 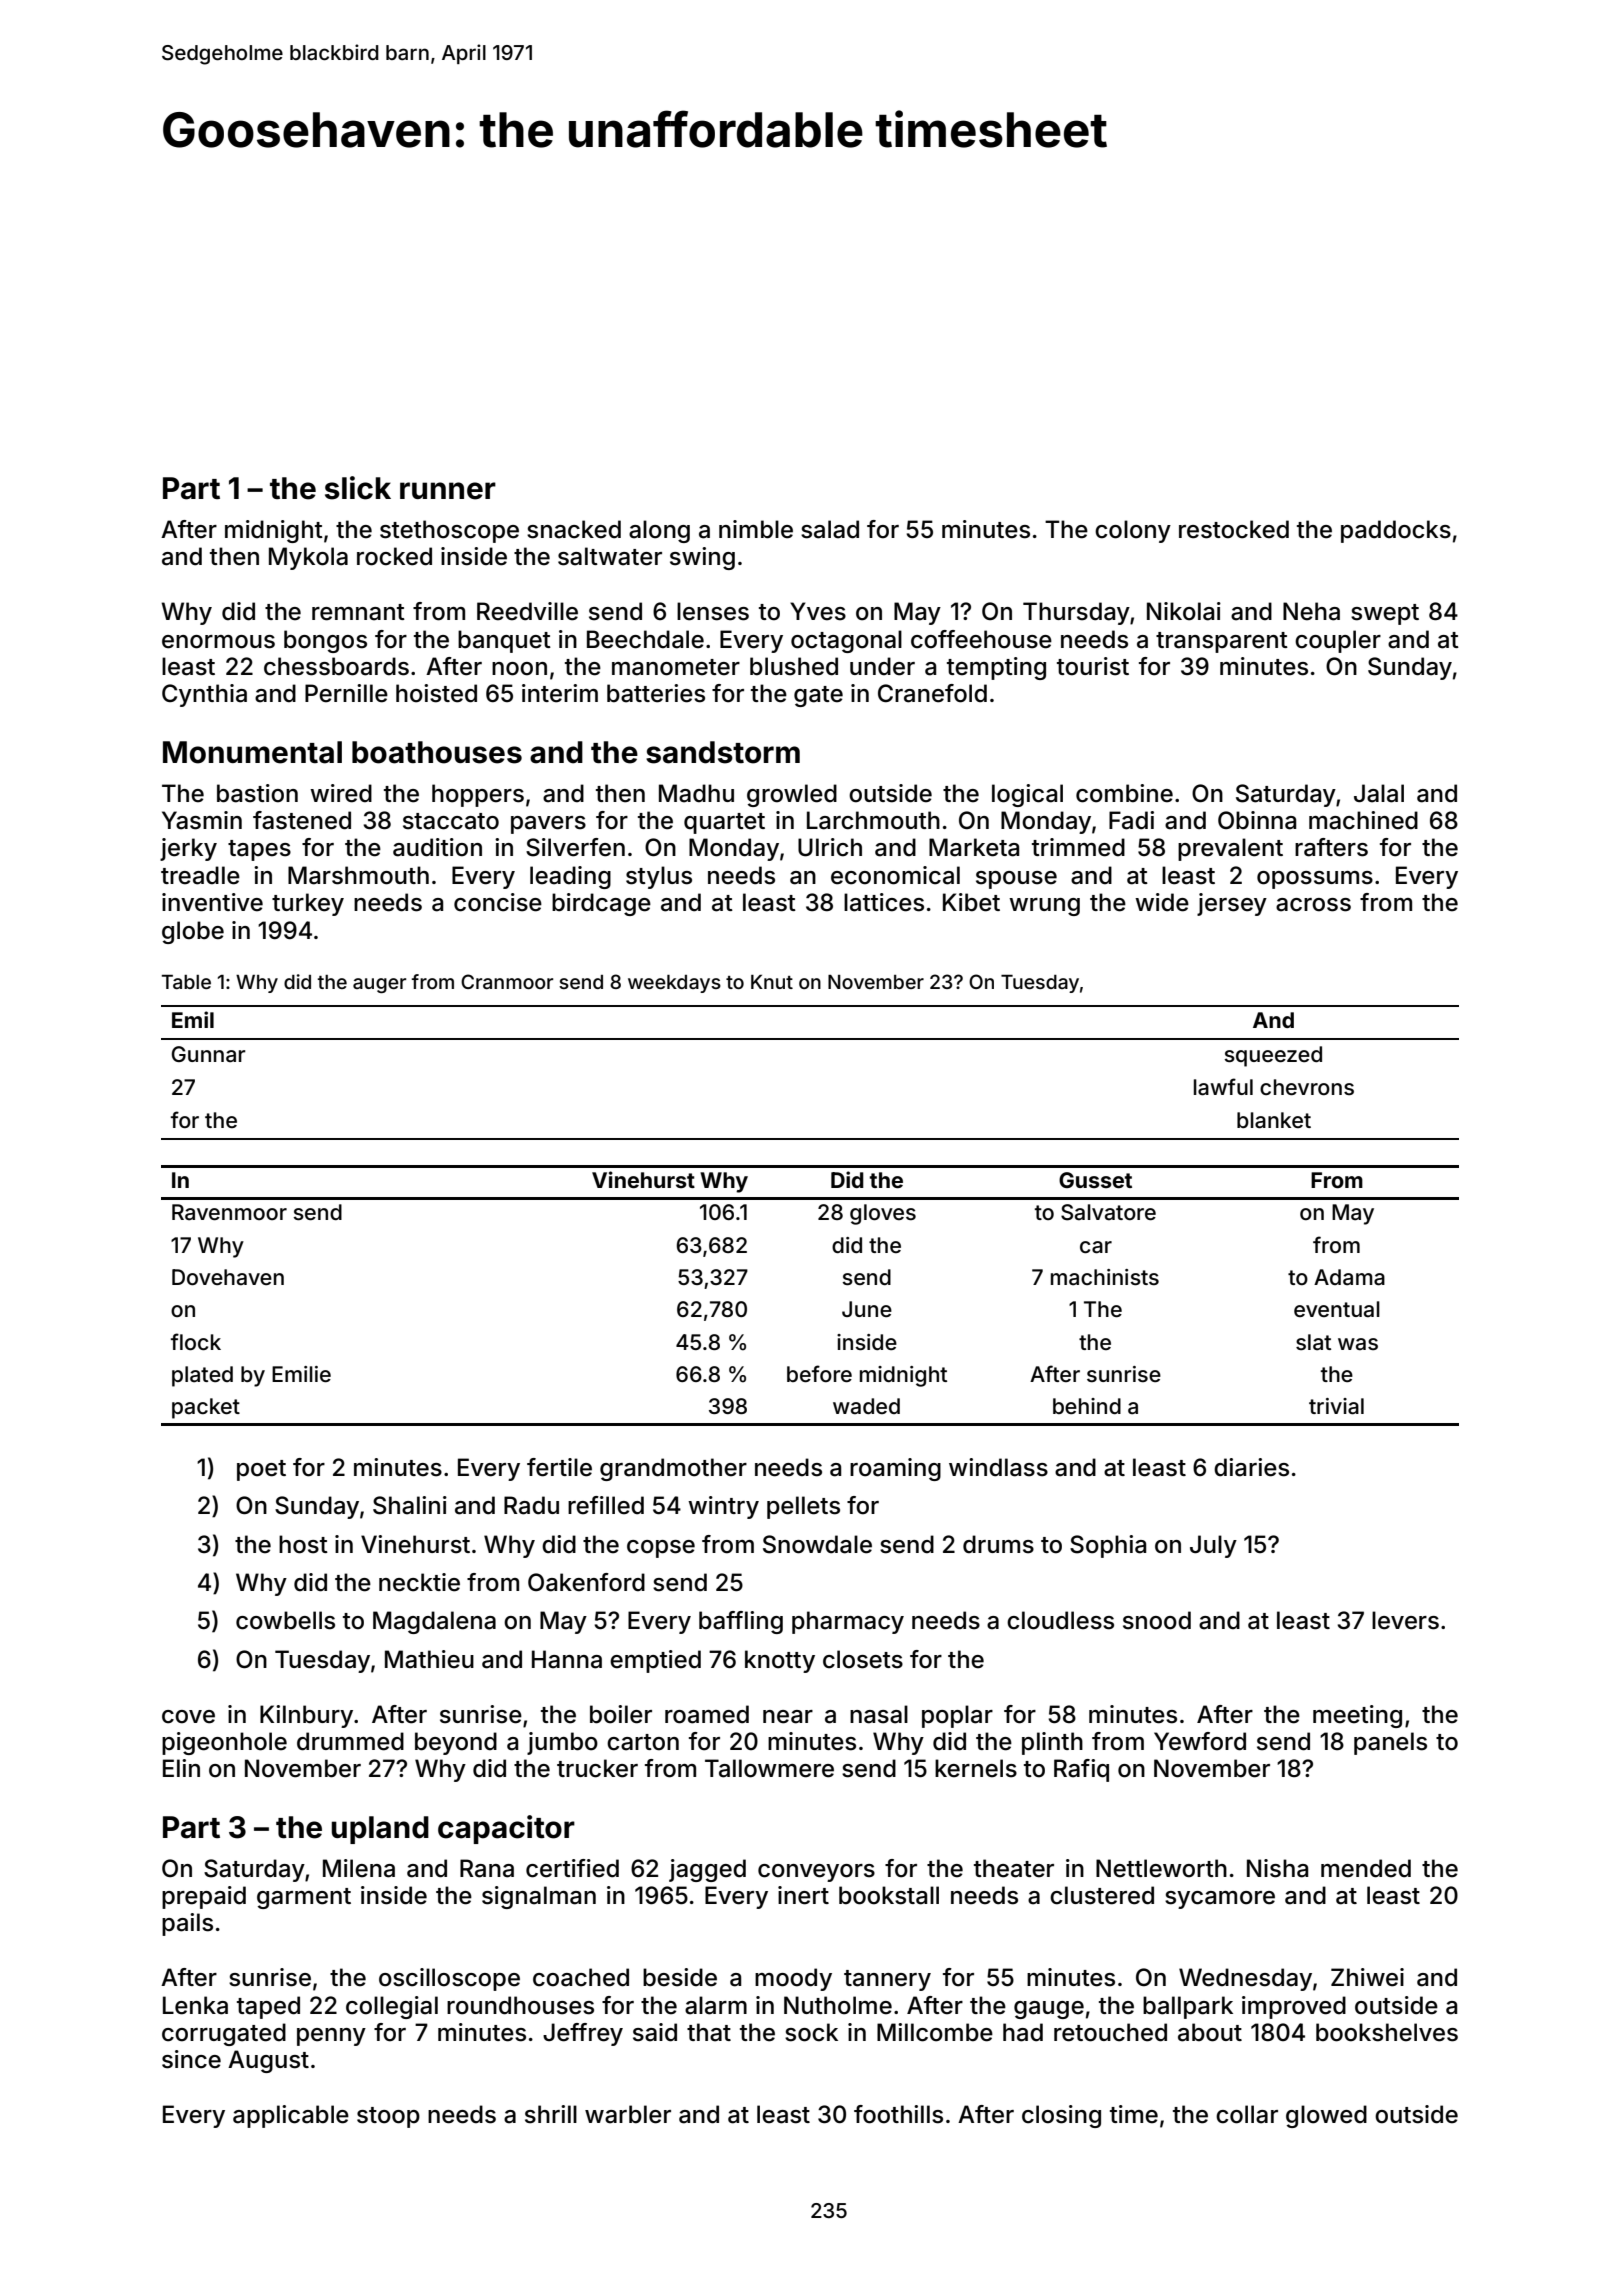 What do you see at coordinates (1087, 1406) in the page?
I see `behind` at bounding box center [1087, 1406].
